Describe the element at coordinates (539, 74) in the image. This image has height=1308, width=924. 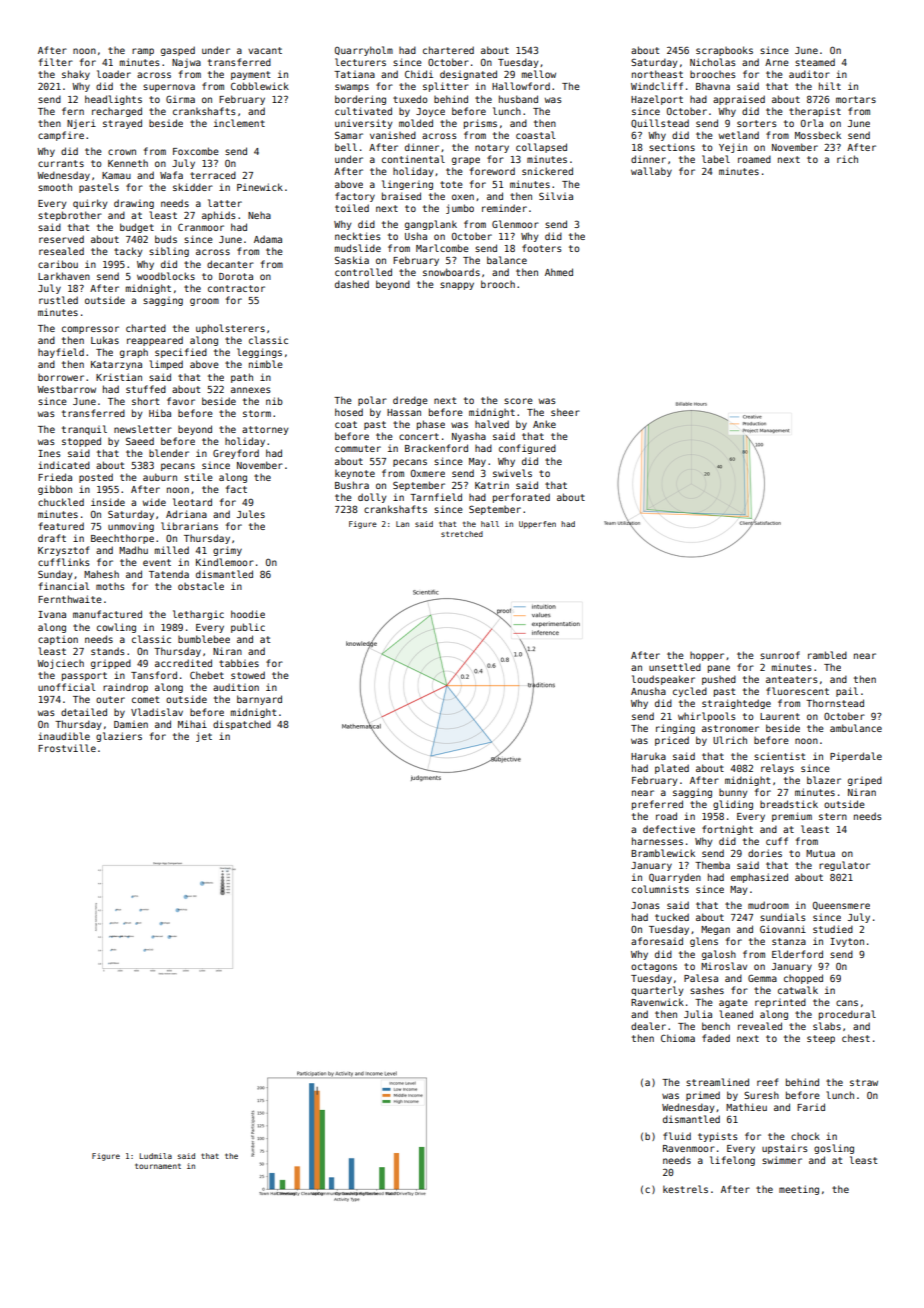
I see `mellow` at that location.
